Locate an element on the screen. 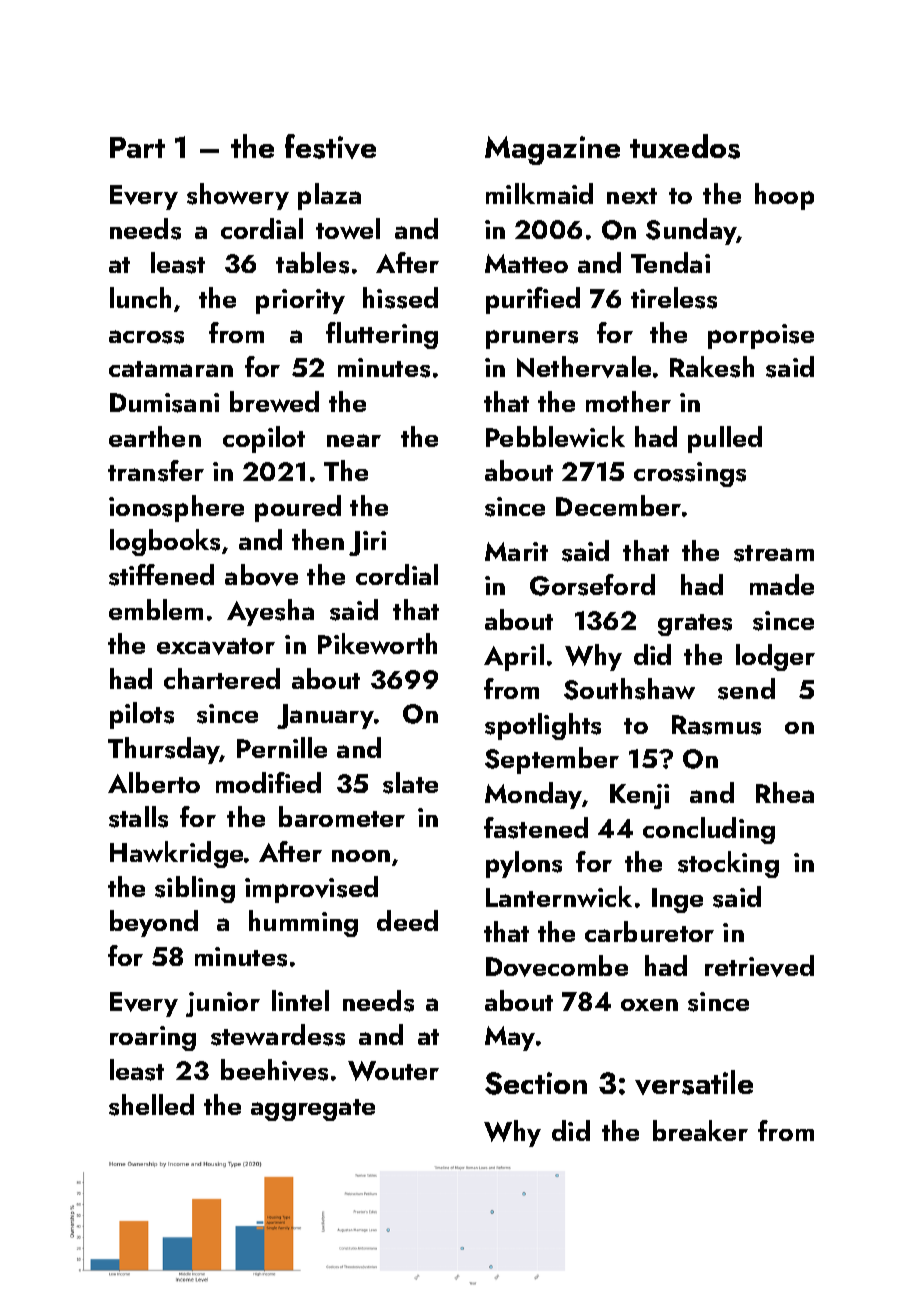 The image size is (924, 1311). porpoise is located at coordinates (761, 336).
